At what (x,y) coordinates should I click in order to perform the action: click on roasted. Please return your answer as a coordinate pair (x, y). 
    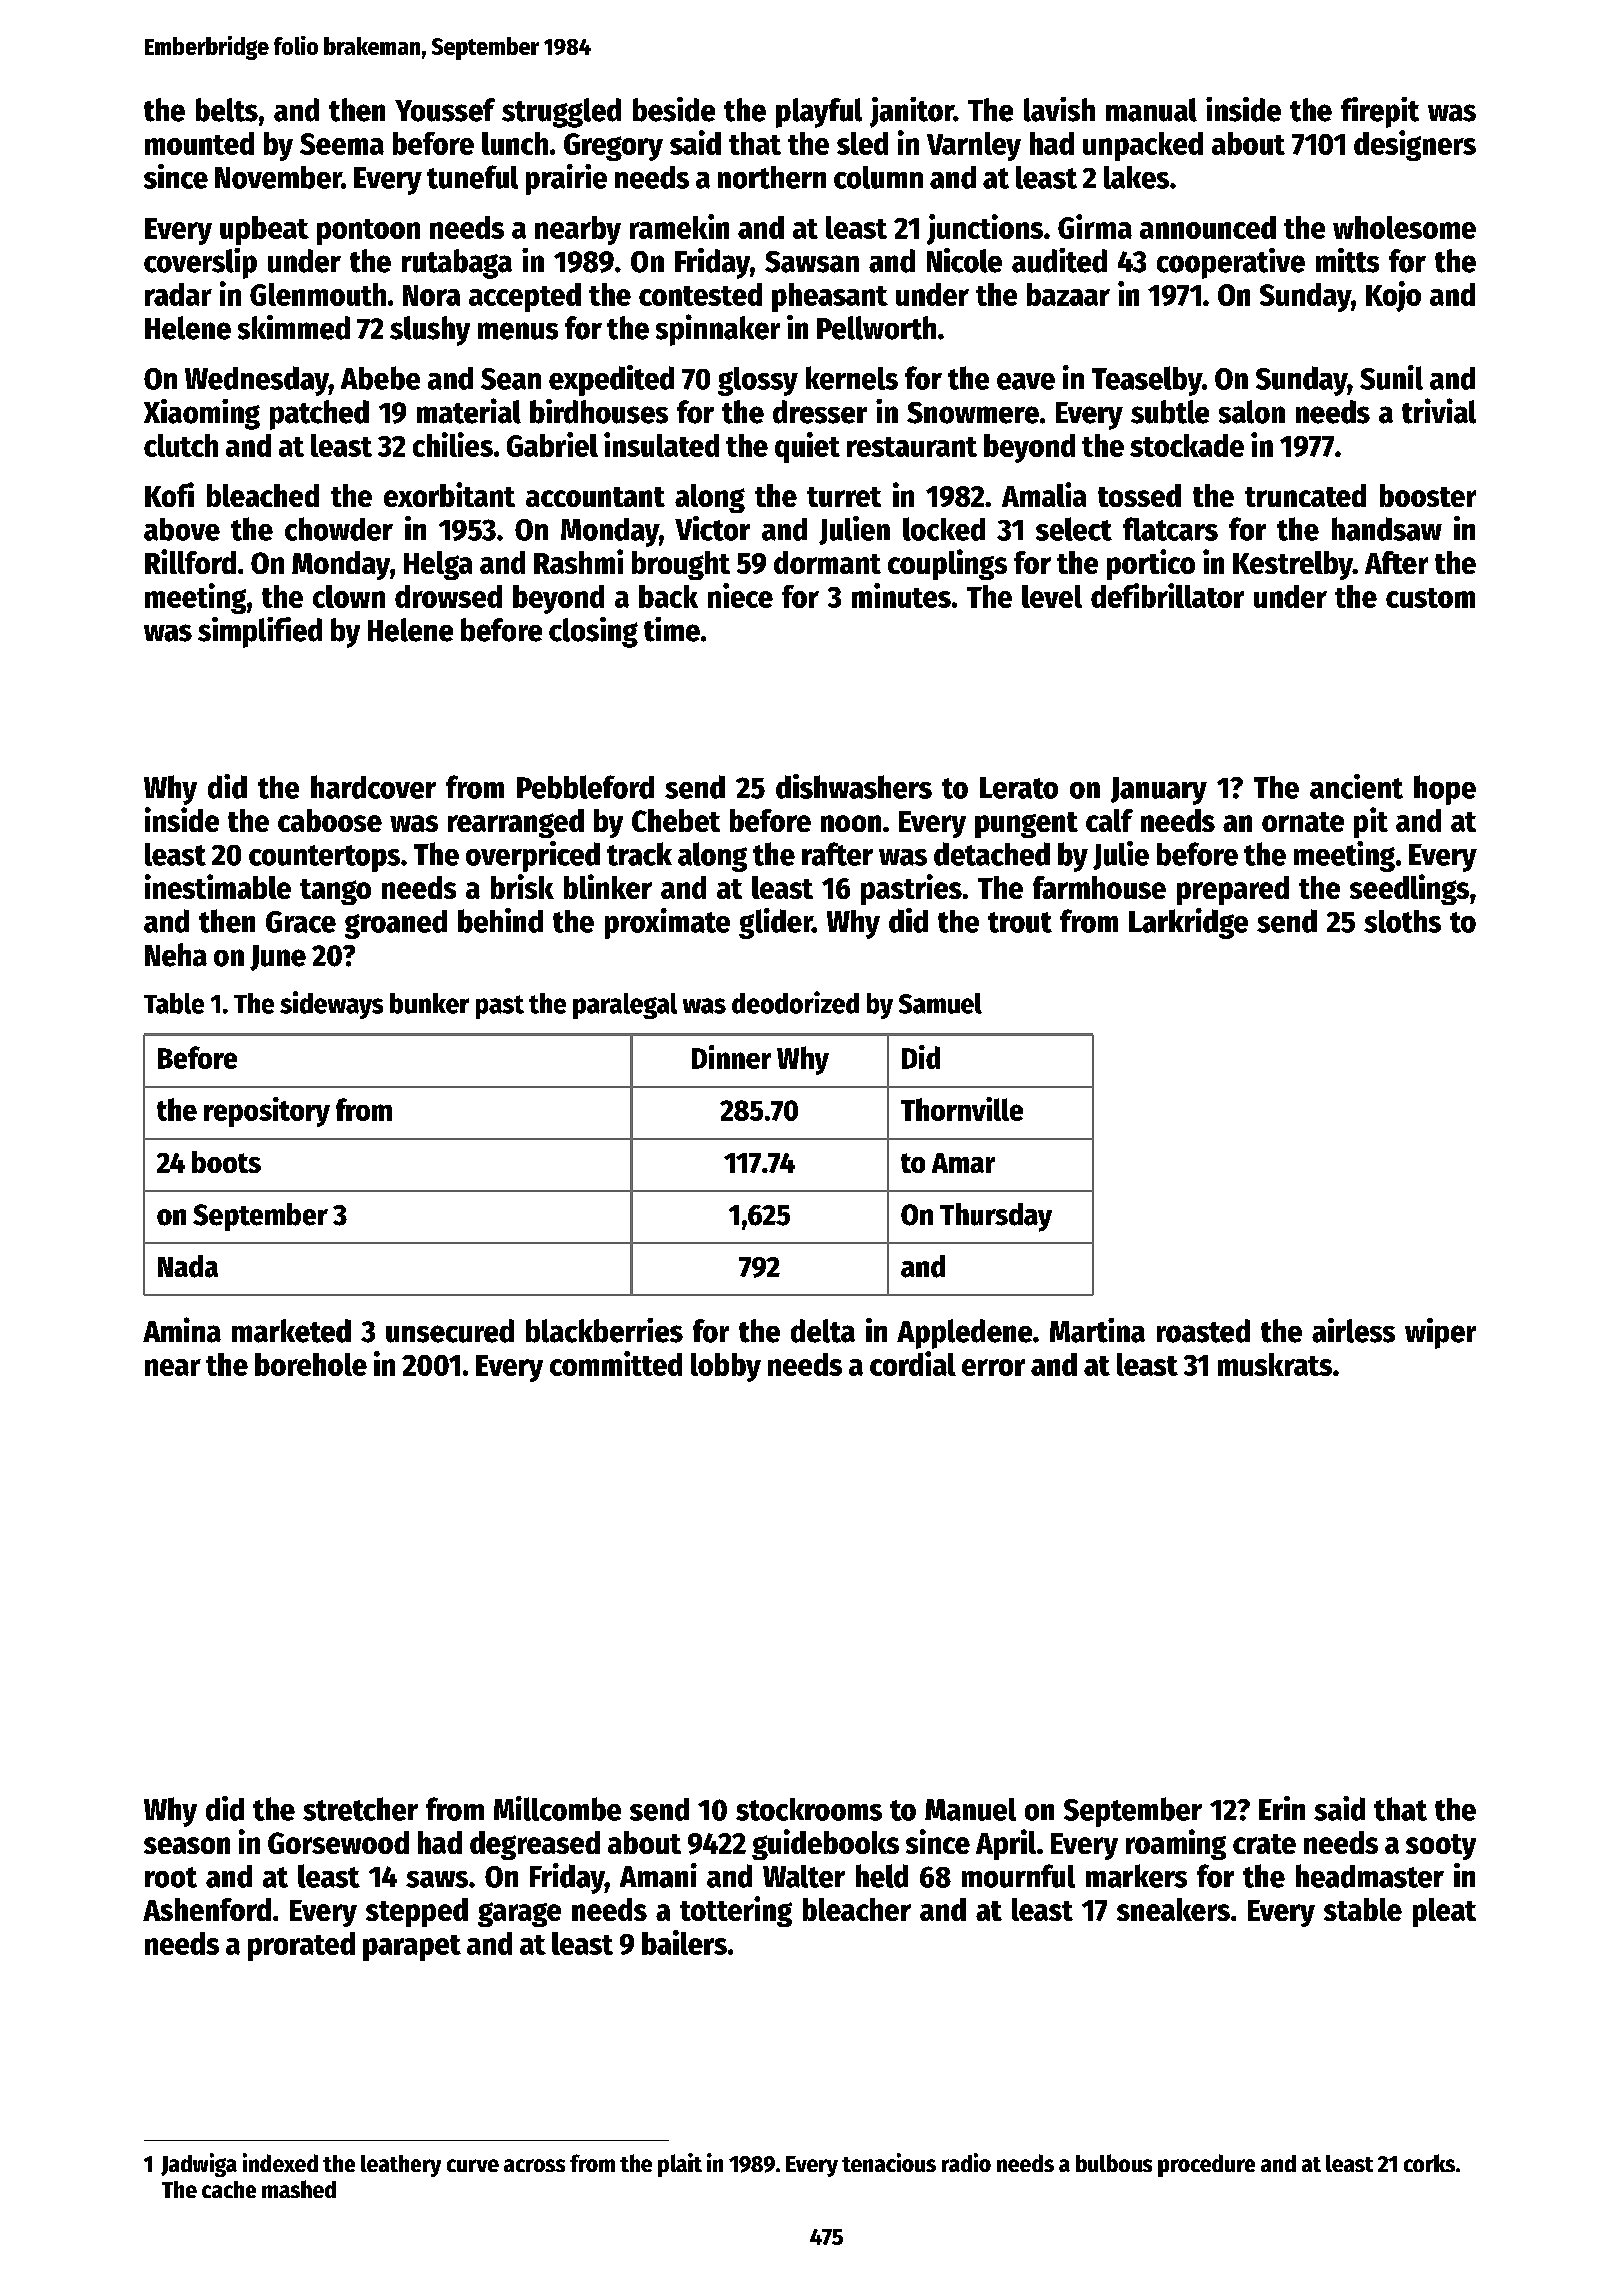
    Looking at the image, I should click on (1203, 1331).
